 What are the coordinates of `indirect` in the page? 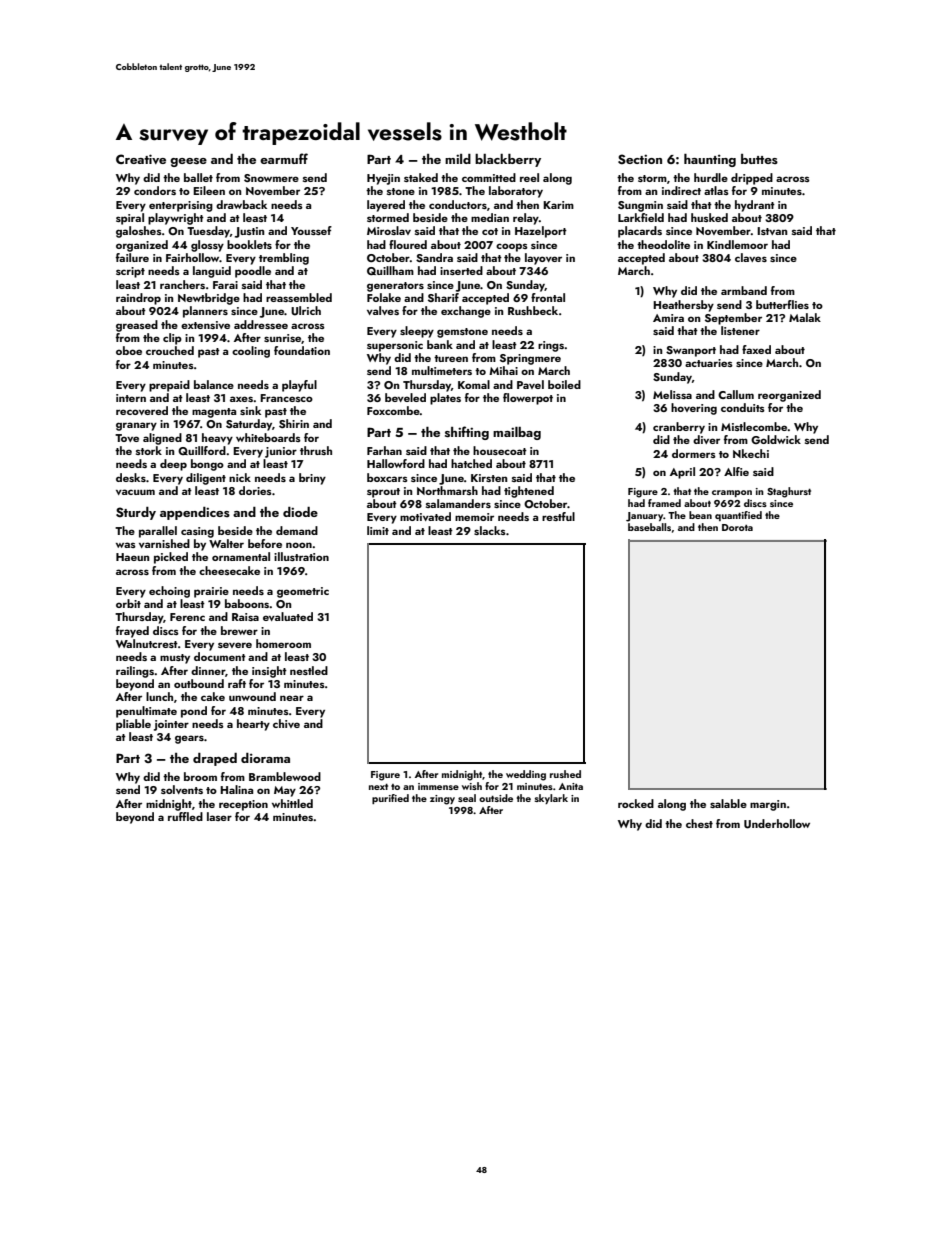 It's located at (681, 190).
